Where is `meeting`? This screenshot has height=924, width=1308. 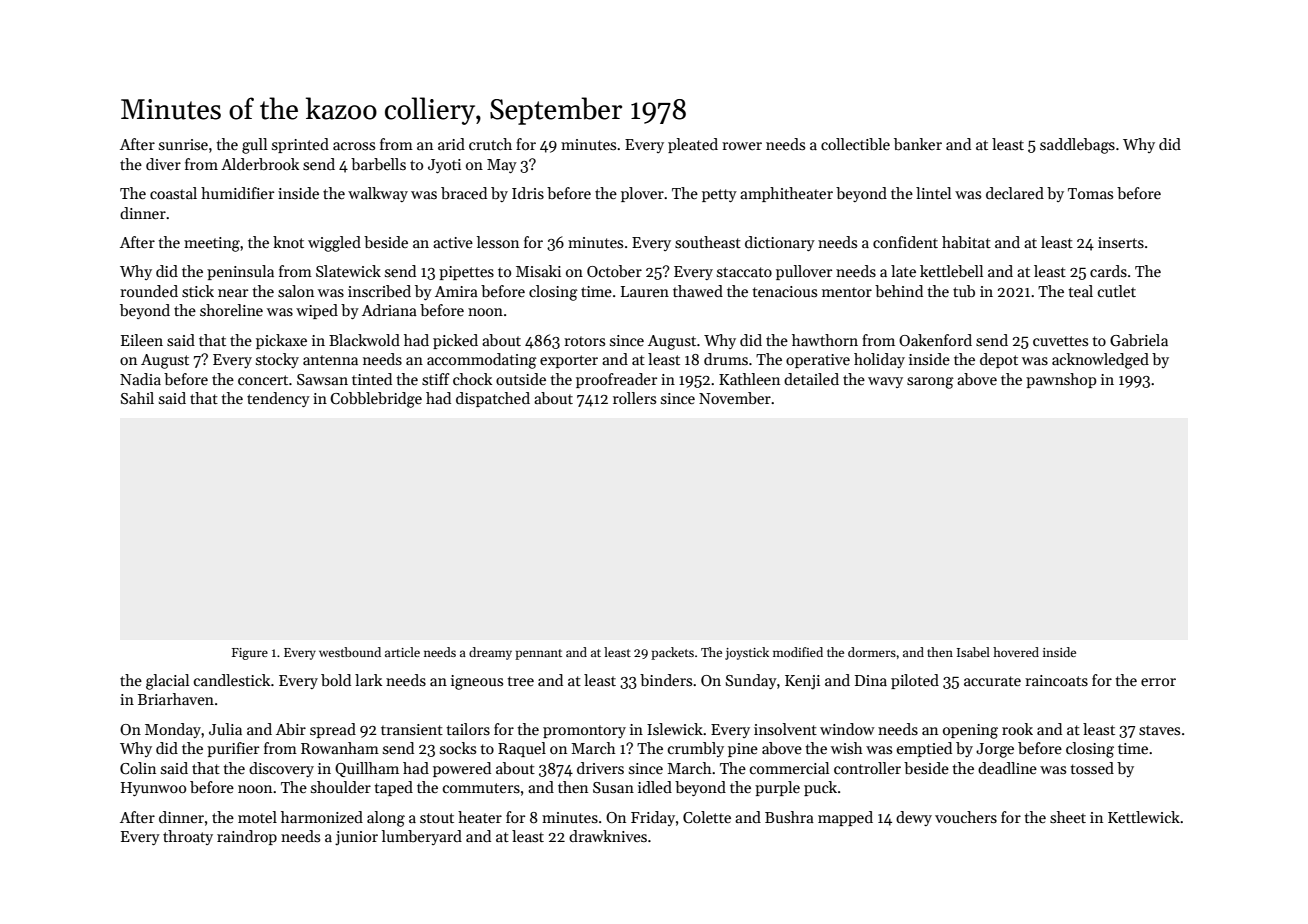
meeting is located at coordinates (212, 244).
